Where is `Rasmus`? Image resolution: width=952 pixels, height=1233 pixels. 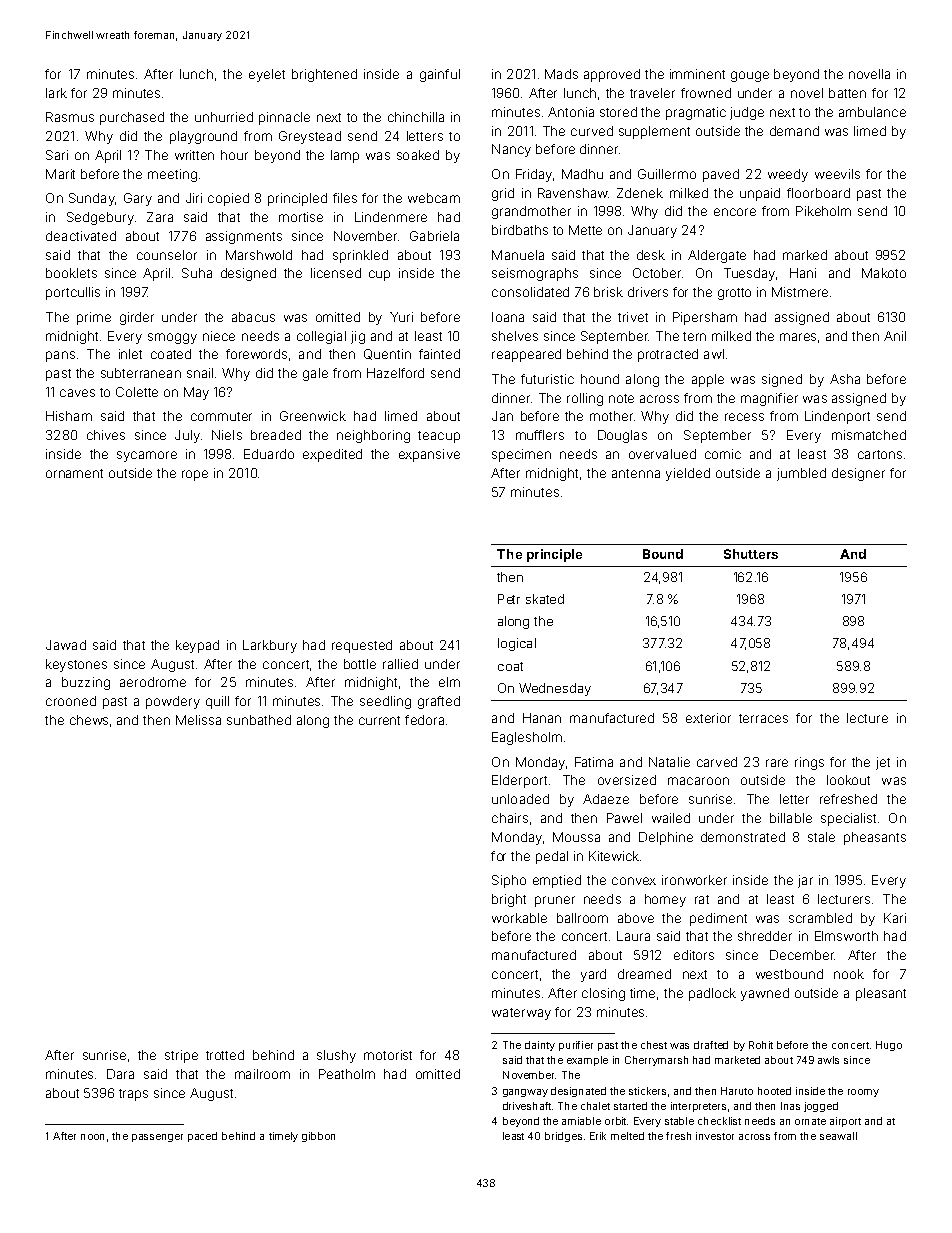 Rasmus is located at coordinates (70, 117).
